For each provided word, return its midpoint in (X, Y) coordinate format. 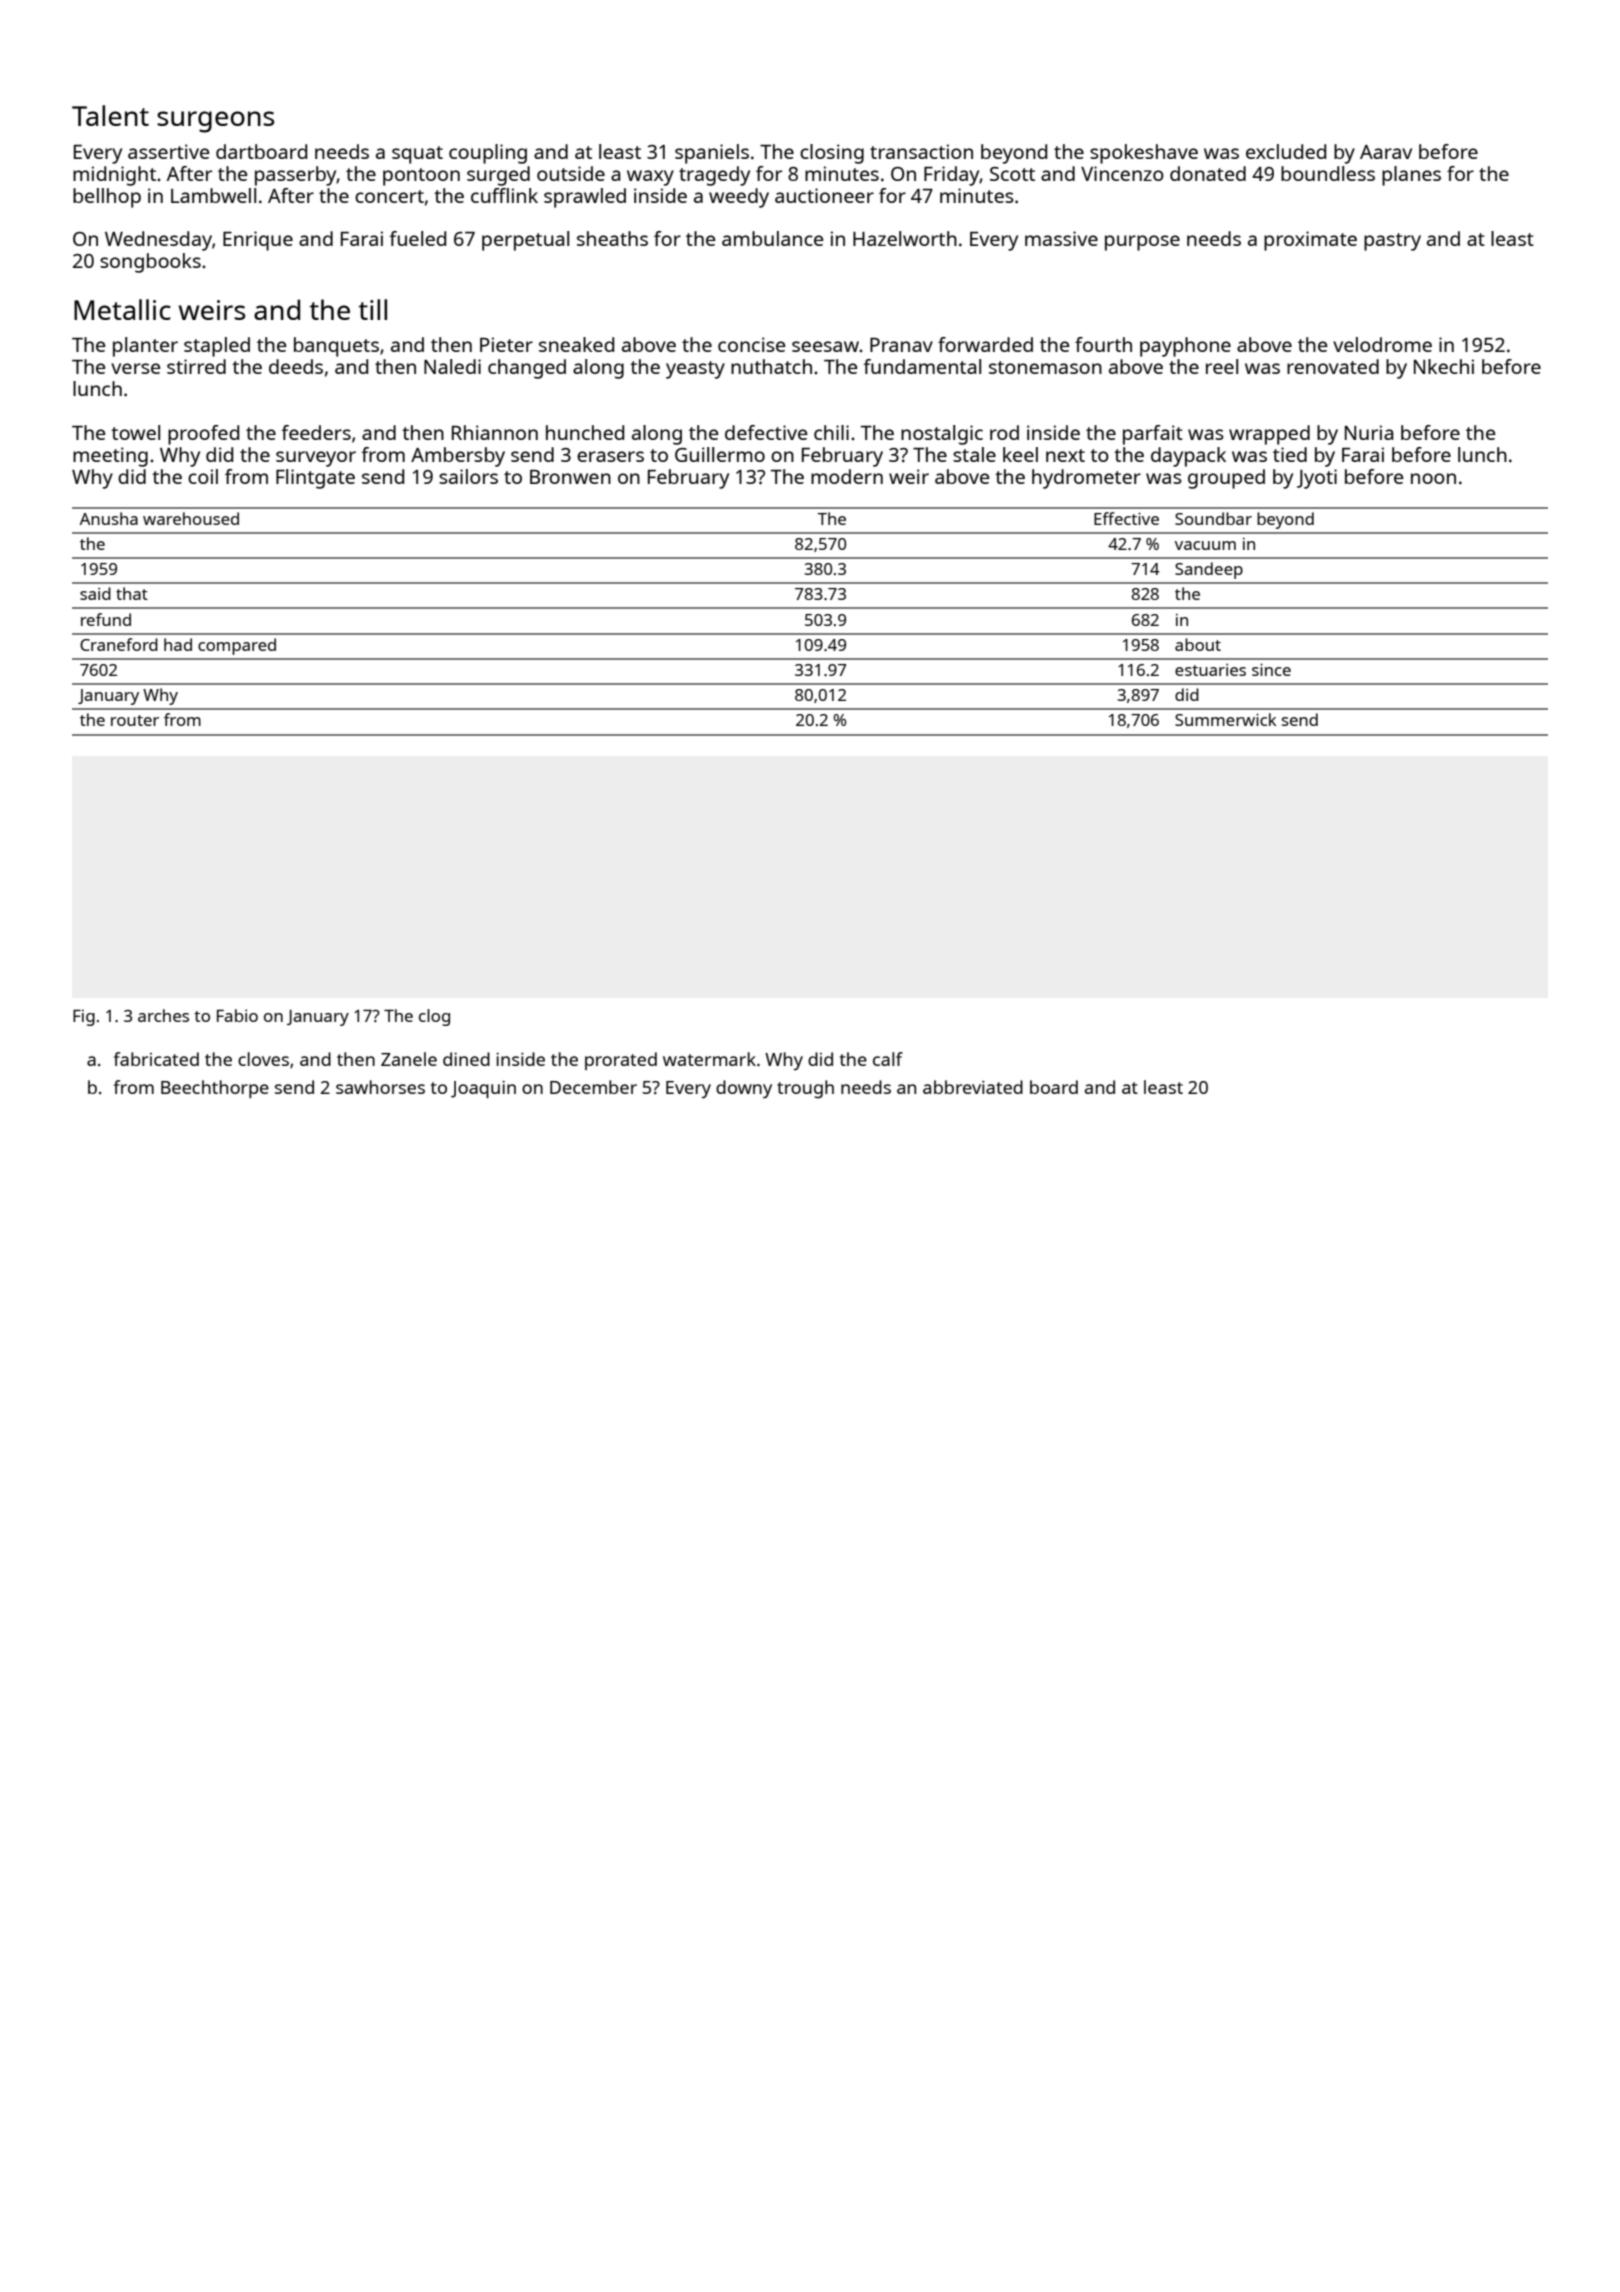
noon (1433, 478)
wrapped (1269, 435)
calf (888, 1059)
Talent (110, 115)
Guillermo (720, 454)
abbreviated (973, 1087)
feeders (316, 432)
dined (466, 1059)
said (95, 593)
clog (434, 1017)
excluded (1286, 151)
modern (847, 476)
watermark (709, 1059)
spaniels (712, 154)
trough (805, 1089)
